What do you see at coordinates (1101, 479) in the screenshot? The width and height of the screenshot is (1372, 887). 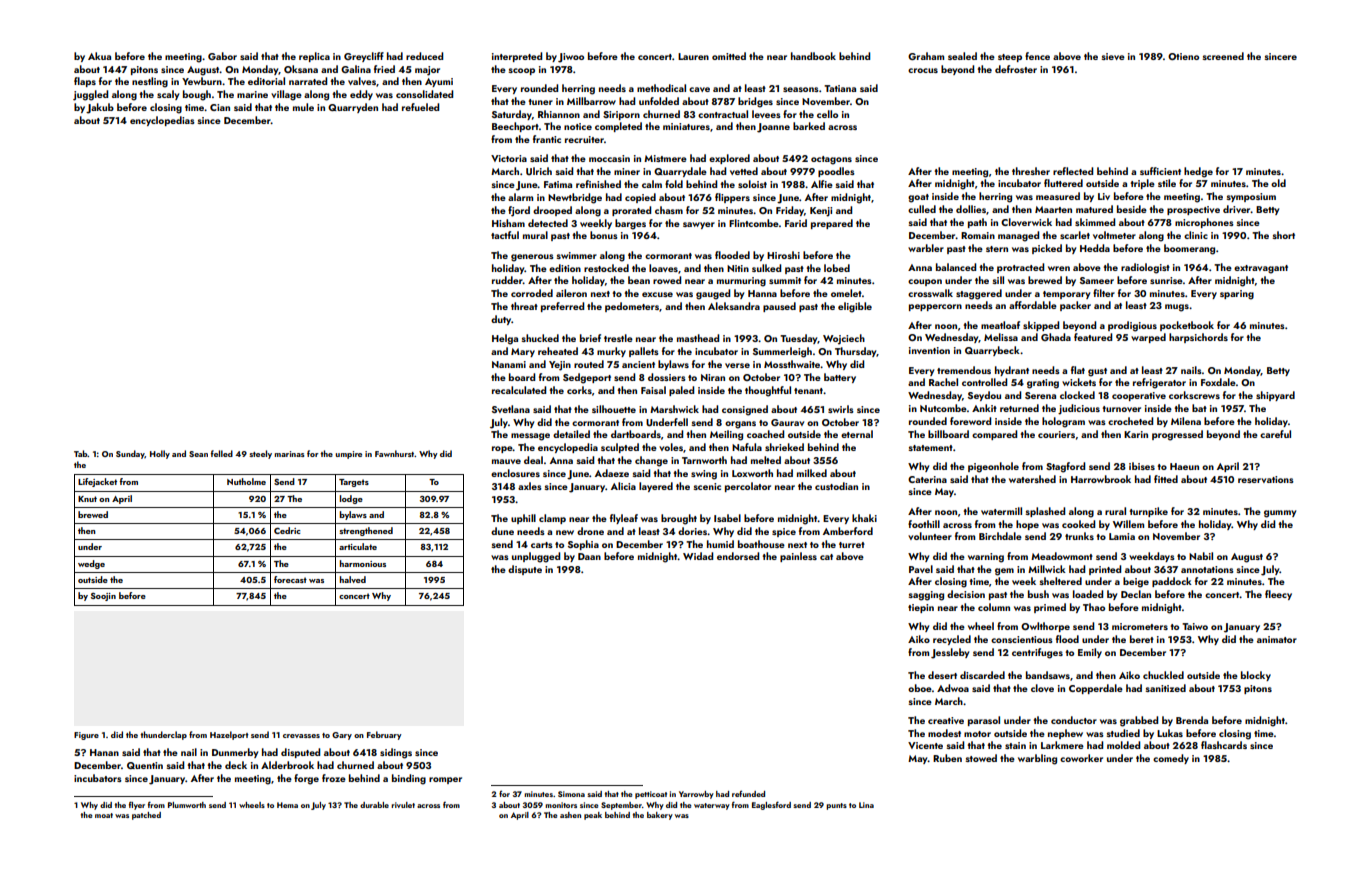 I see `Harrowbrook` at bounding box center [1101, 479].
